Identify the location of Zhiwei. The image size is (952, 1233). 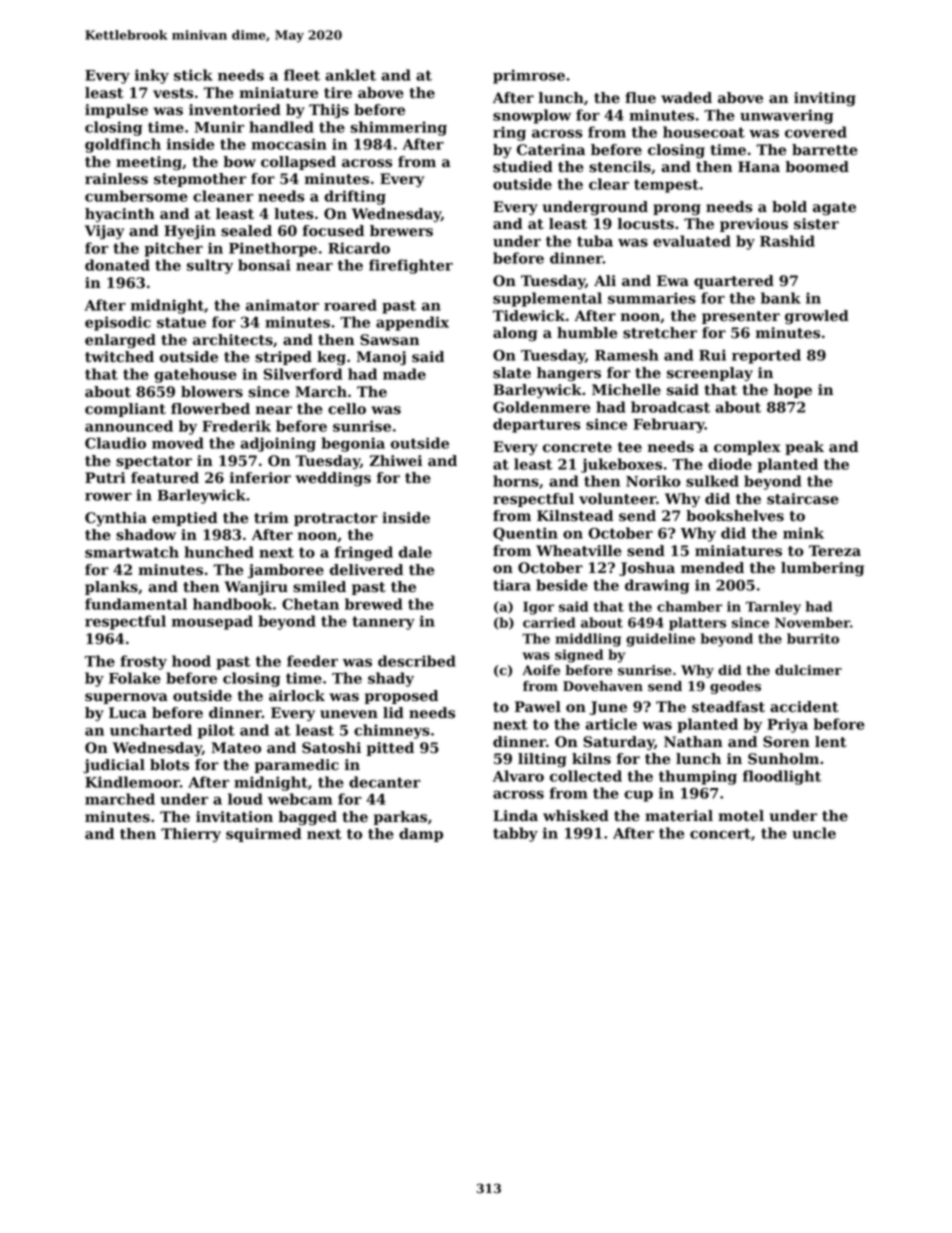
(396, 461).
